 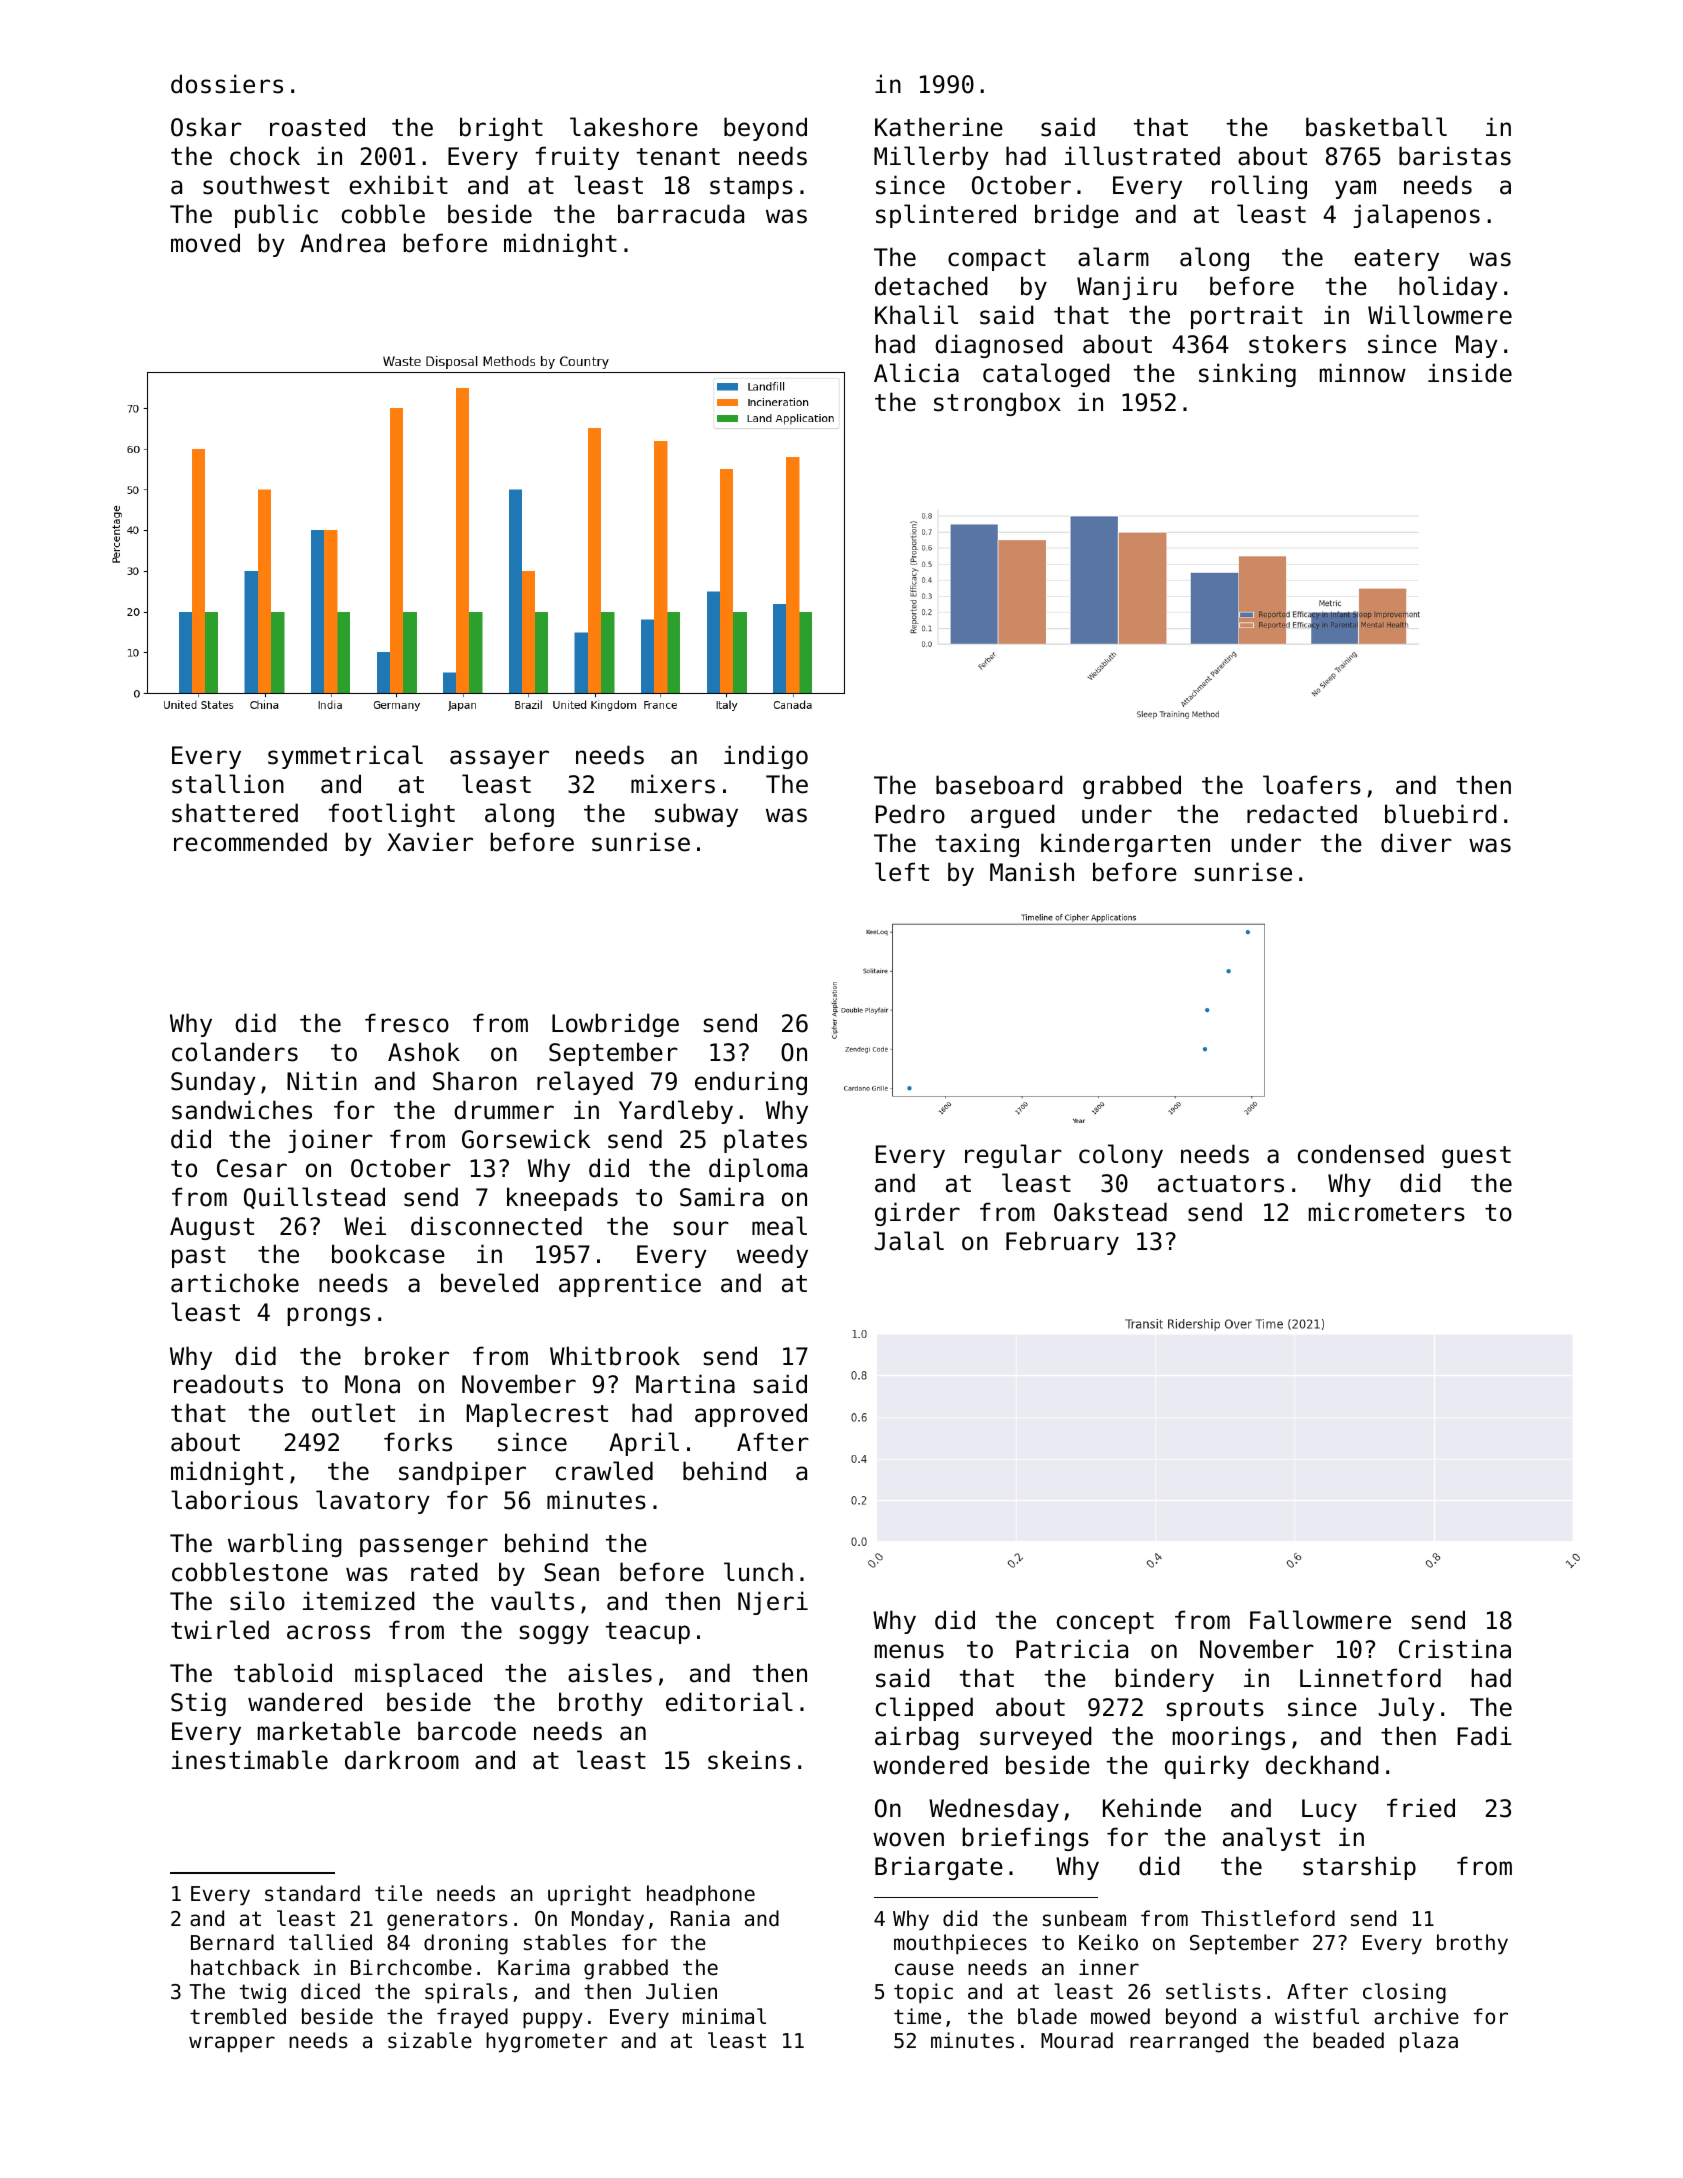 I want to click on condensed, so click(x=1361, y=1154).
